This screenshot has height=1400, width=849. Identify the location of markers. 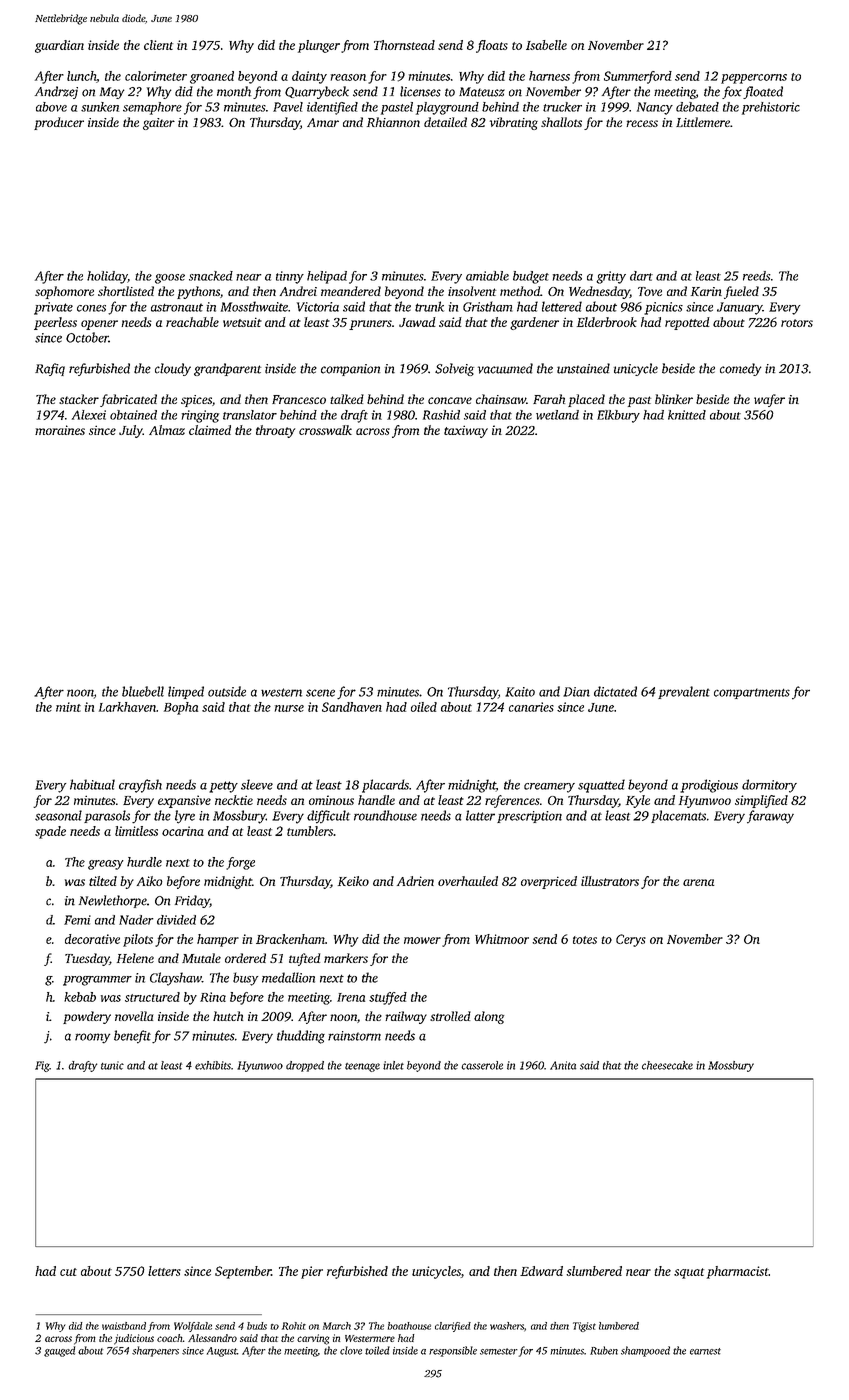
(346, 958).
